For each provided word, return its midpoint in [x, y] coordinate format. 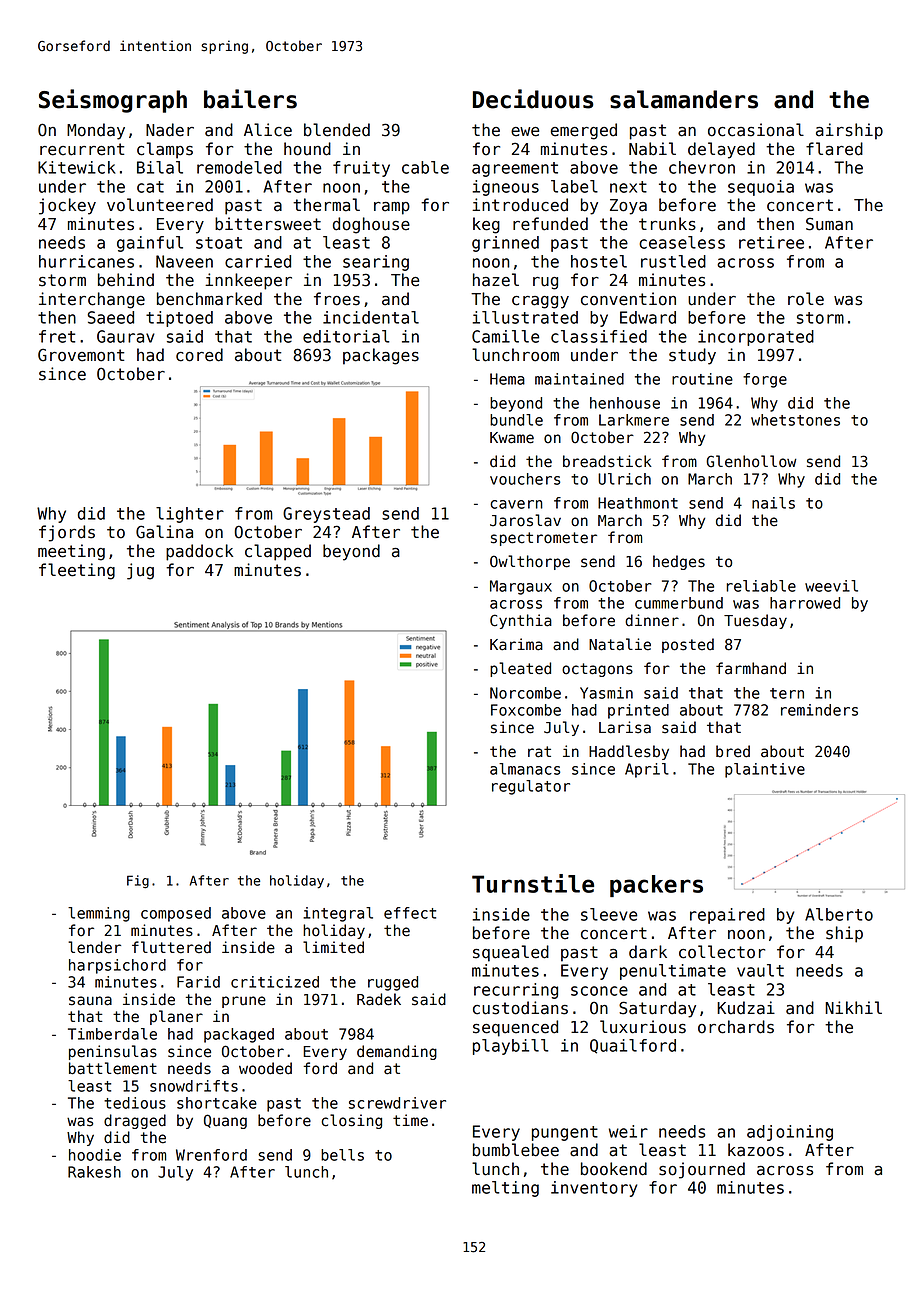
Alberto [839, 914]
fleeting [77, 571]
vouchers [525, 479]
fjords [67, 533]
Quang [225, 1121]
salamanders [684, 99]
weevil [831, 586]
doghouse [371, 225]
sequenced [515, 1028]
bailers [250, 99]
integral [338, 914]
